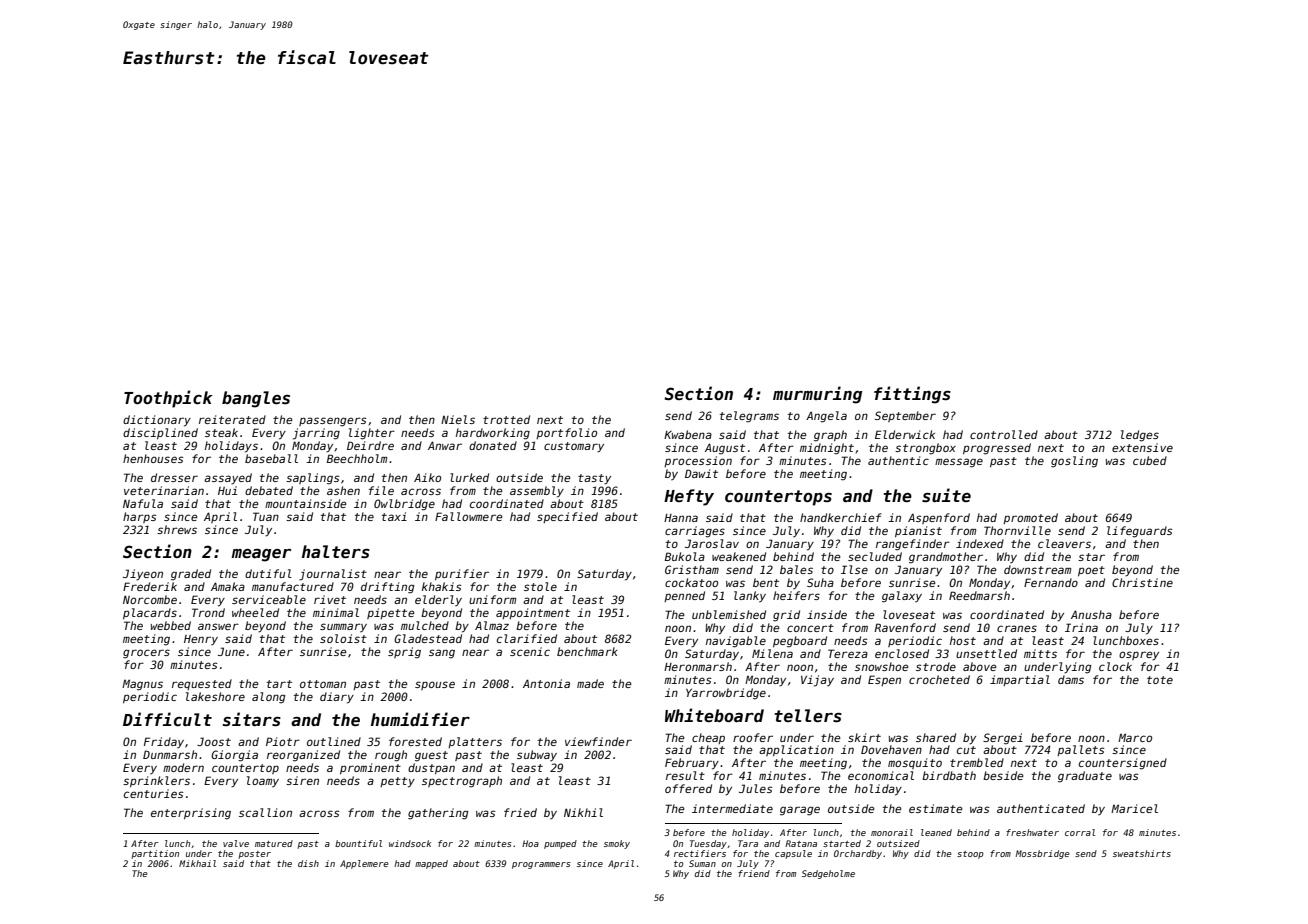 This page has width=1308, height=924. Describe the element at coordinates (1135, 737) in the page. I see `Marco` at that location.
